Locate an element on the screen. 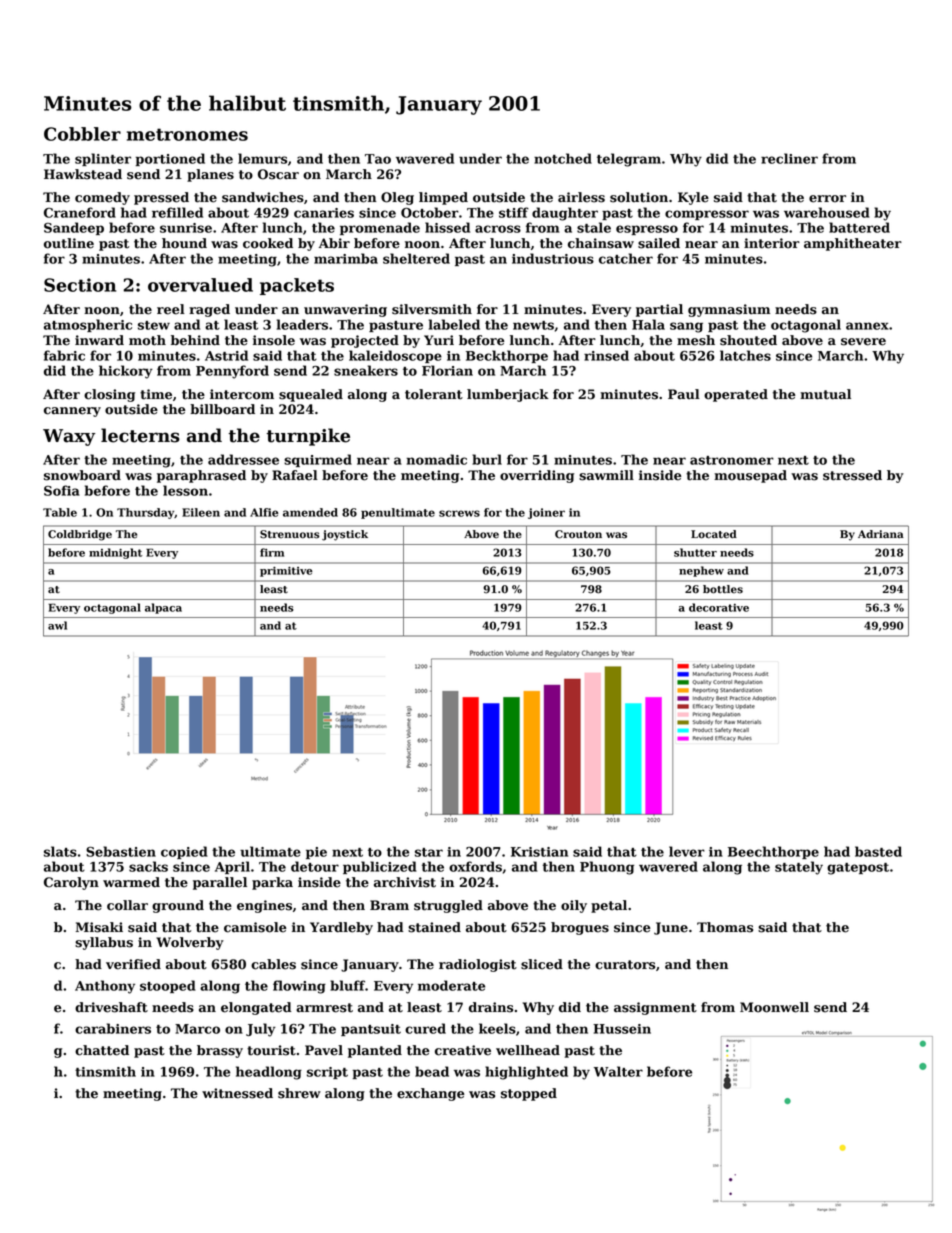 This screenshot has height=1233, width=952. Moonwell is located at coordinates (774, 1007).
